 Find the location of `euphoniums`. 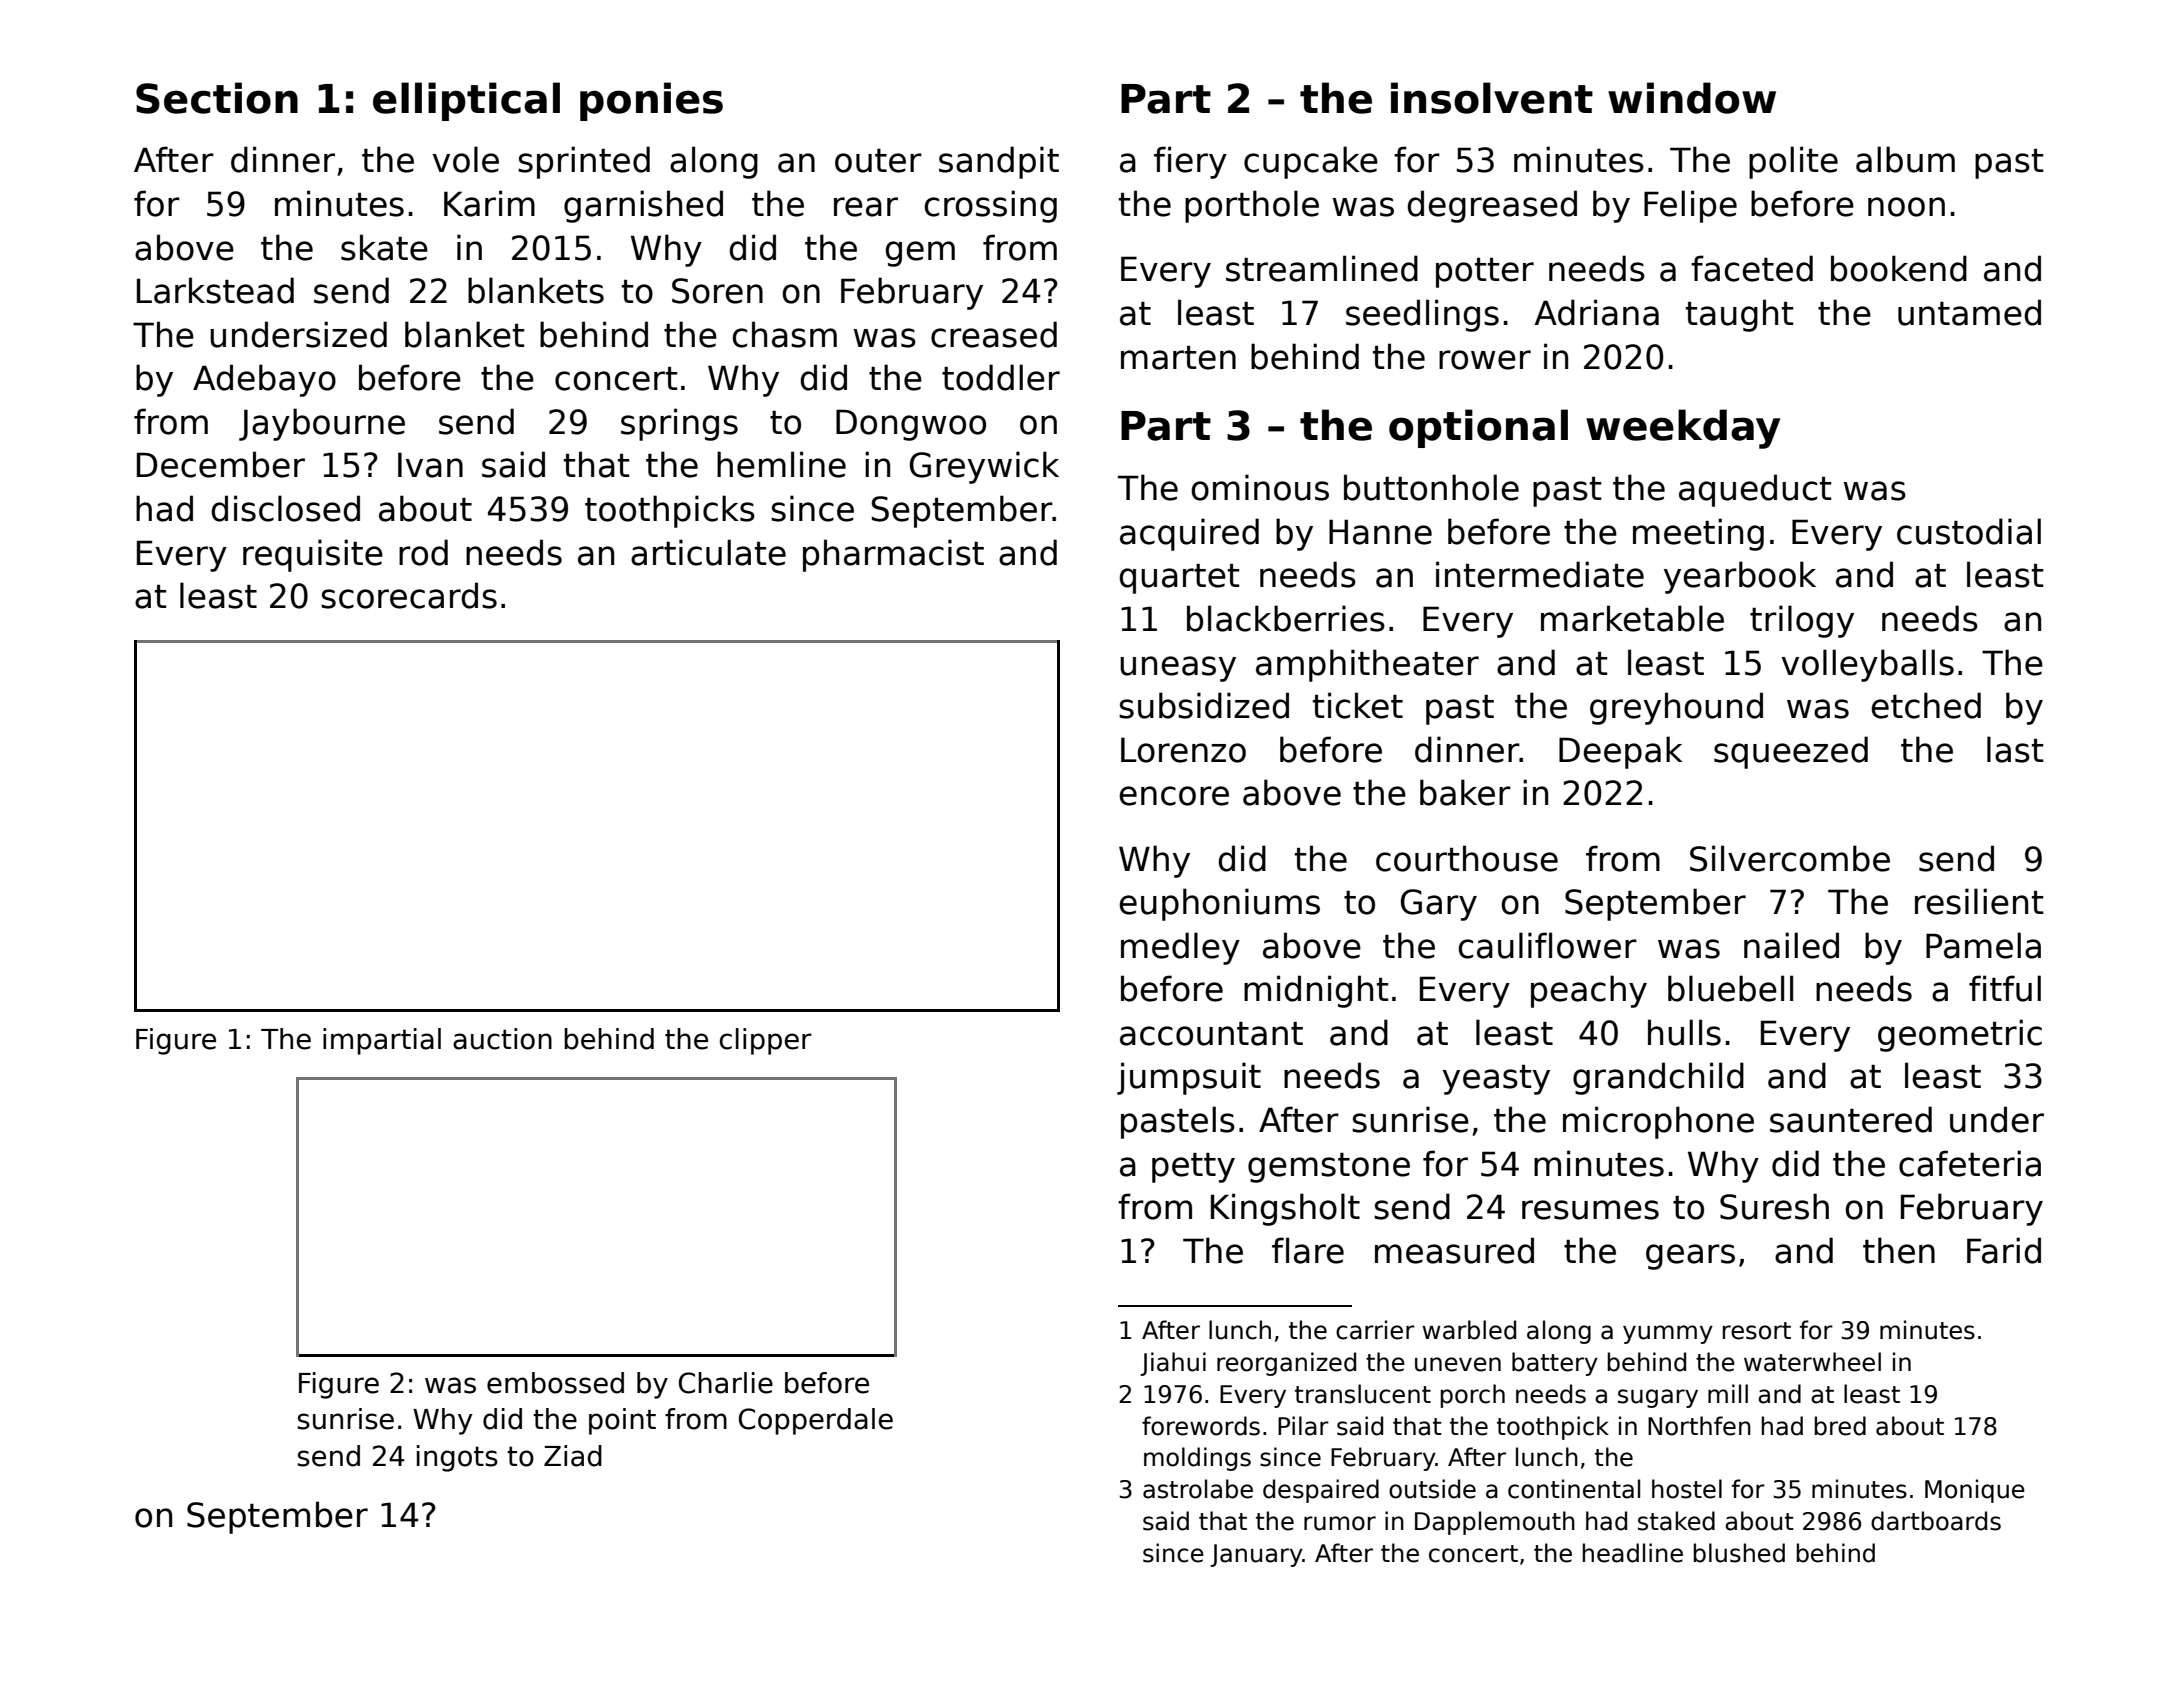

euphoniums is located at coordinates (1219, 904).
